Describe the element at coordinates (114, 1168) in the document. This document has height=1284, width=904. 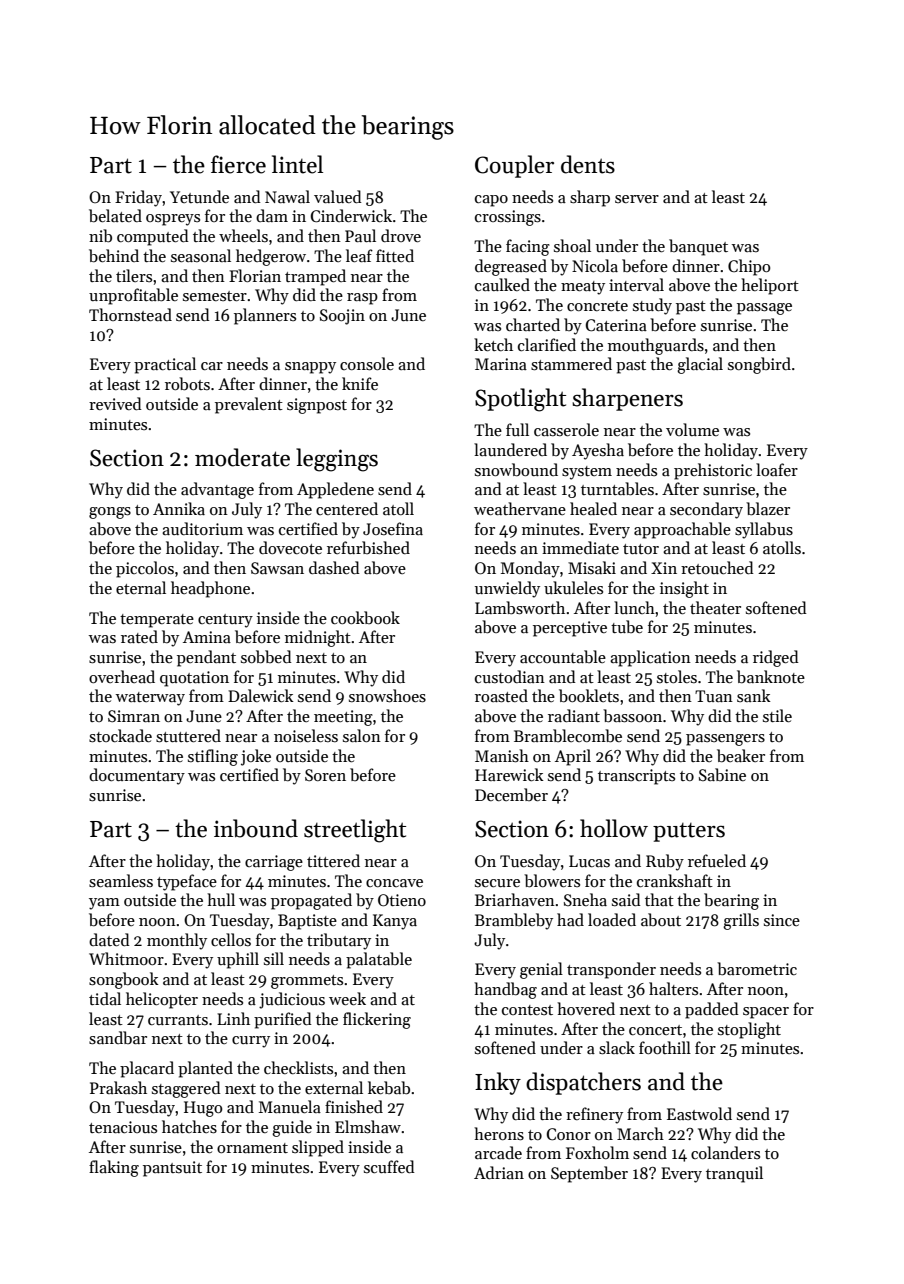
I see `flaking` at that location.
